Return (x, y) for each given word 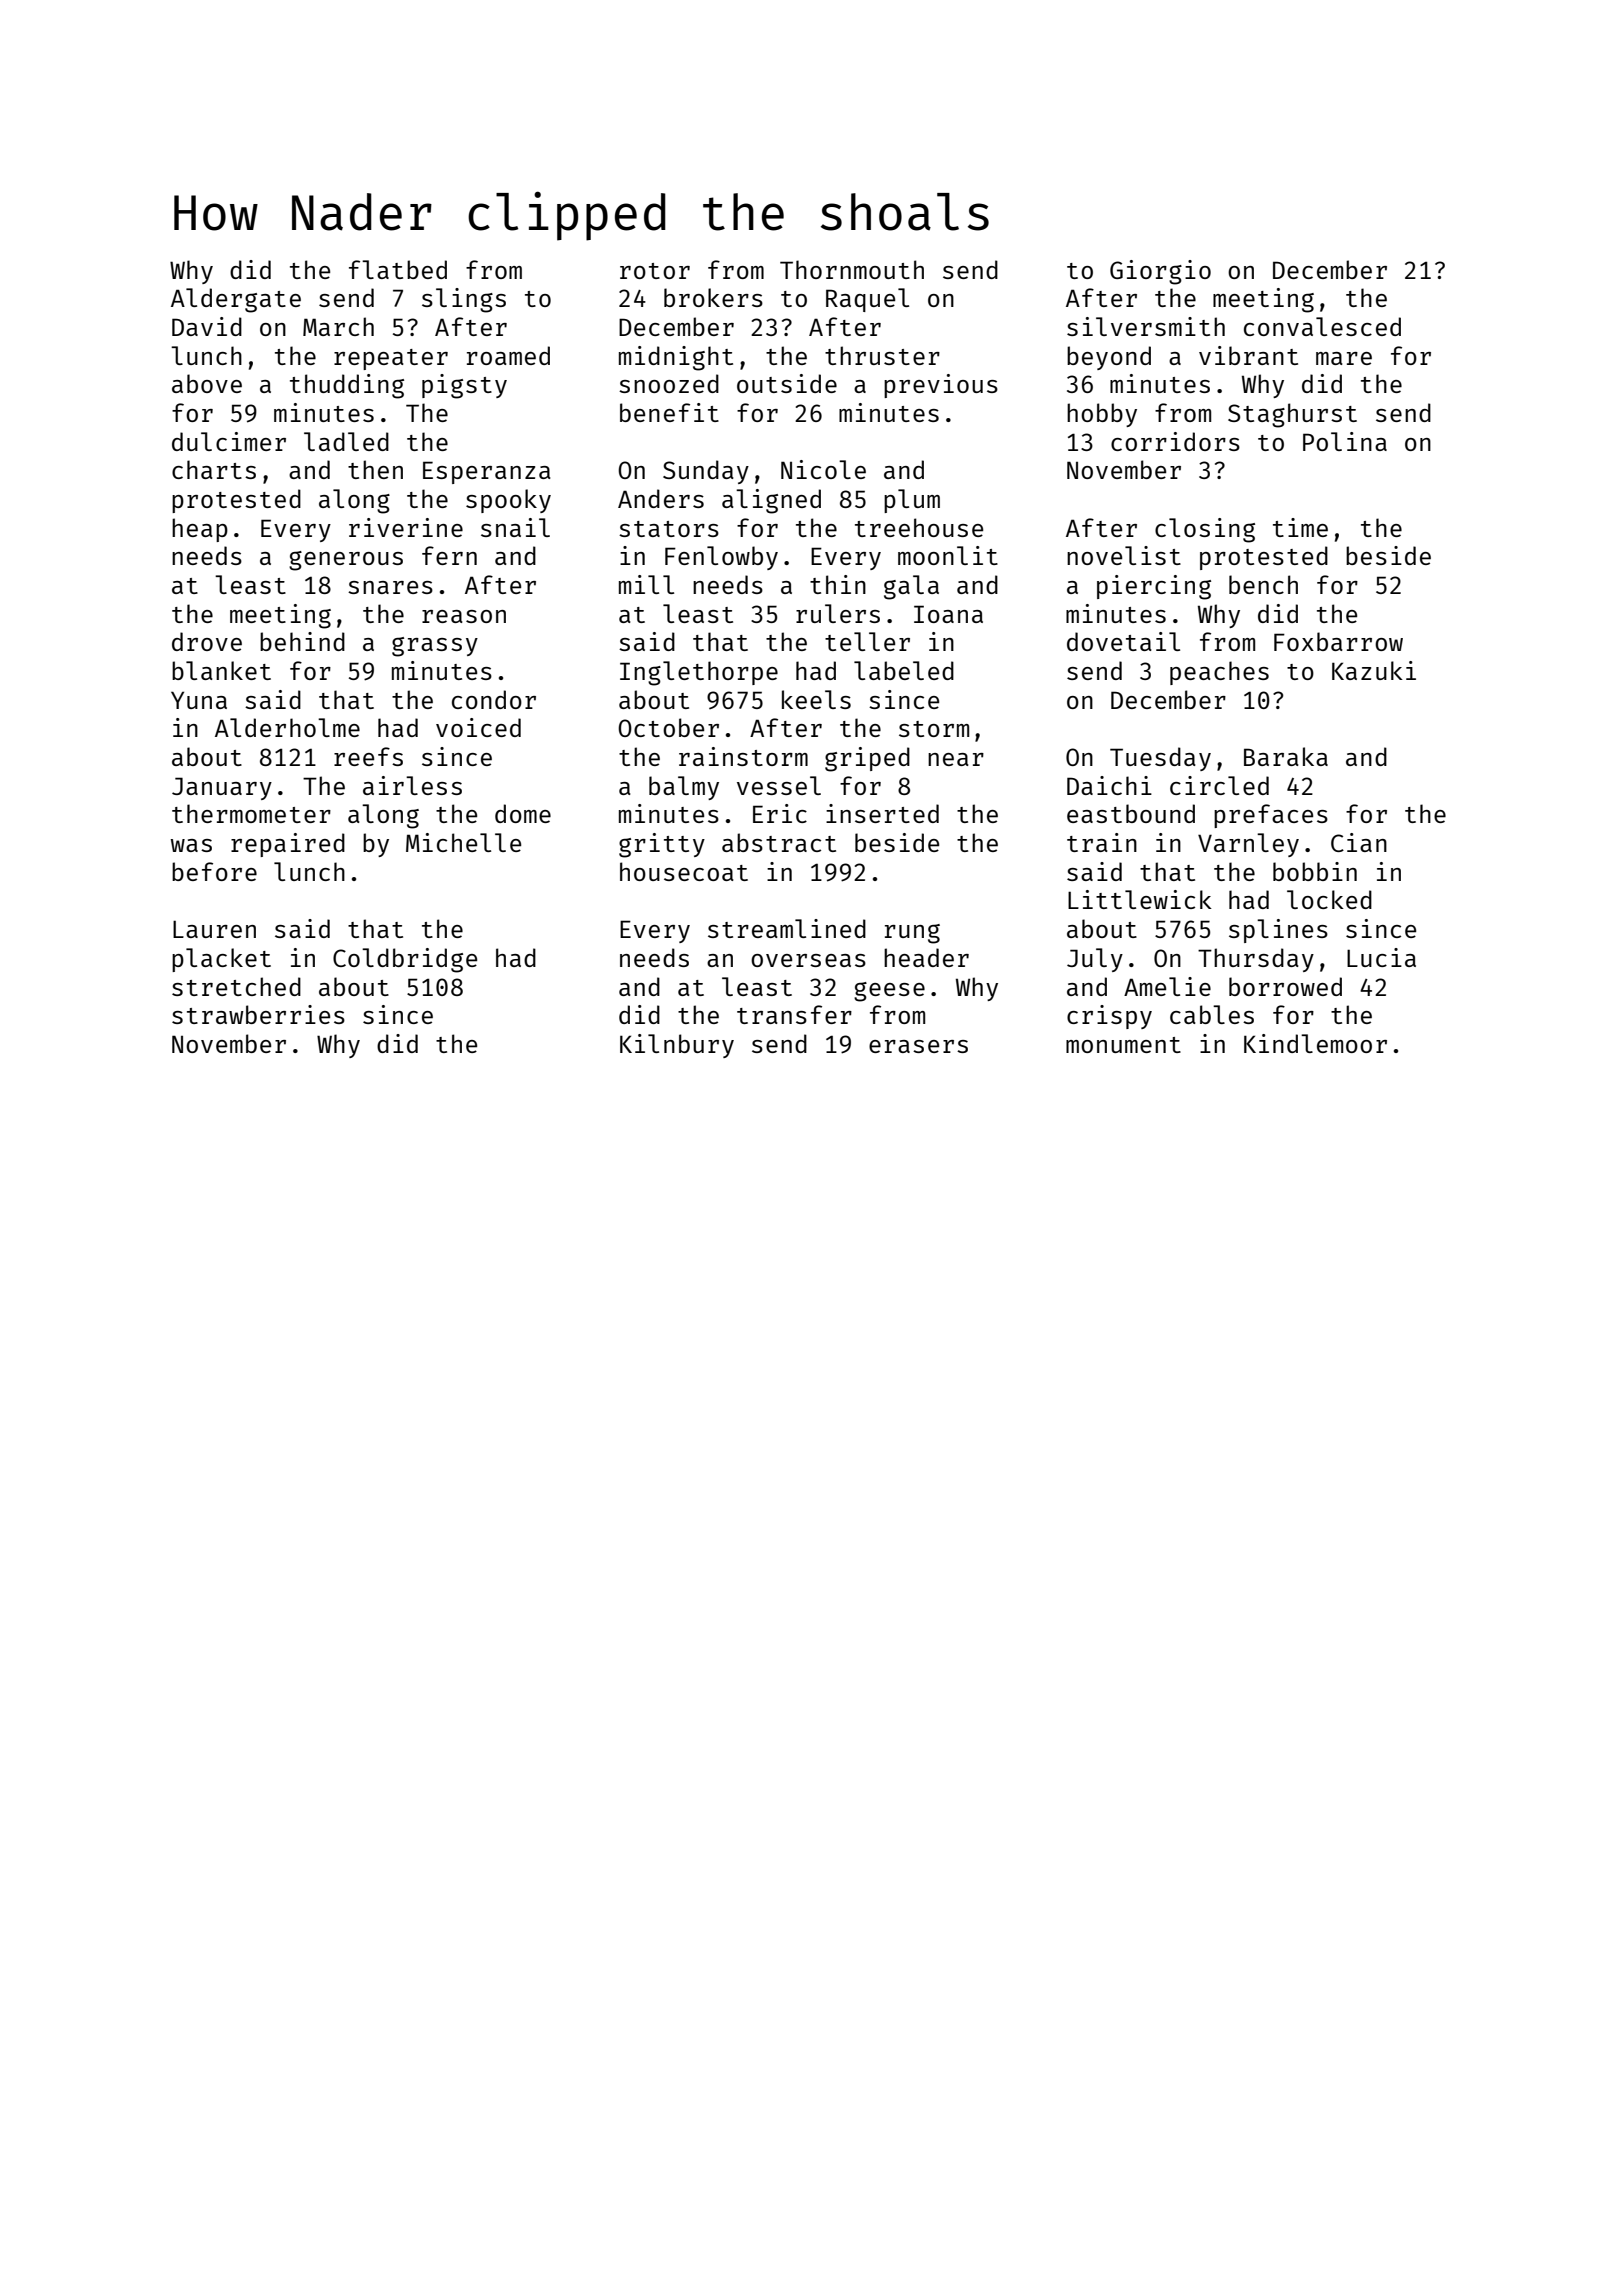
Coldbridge (405, 960)
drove (207, 641)
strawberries (258, 1014)
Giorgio (1160, 272)
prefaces (1271, 816)
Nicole (823, 469)
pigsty (464, 386)
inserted (882, 813)
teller (867, 641)
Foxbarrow (1338, 641)
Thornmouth (852, 269)
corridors (1175, 441)
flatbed (398, 269)
